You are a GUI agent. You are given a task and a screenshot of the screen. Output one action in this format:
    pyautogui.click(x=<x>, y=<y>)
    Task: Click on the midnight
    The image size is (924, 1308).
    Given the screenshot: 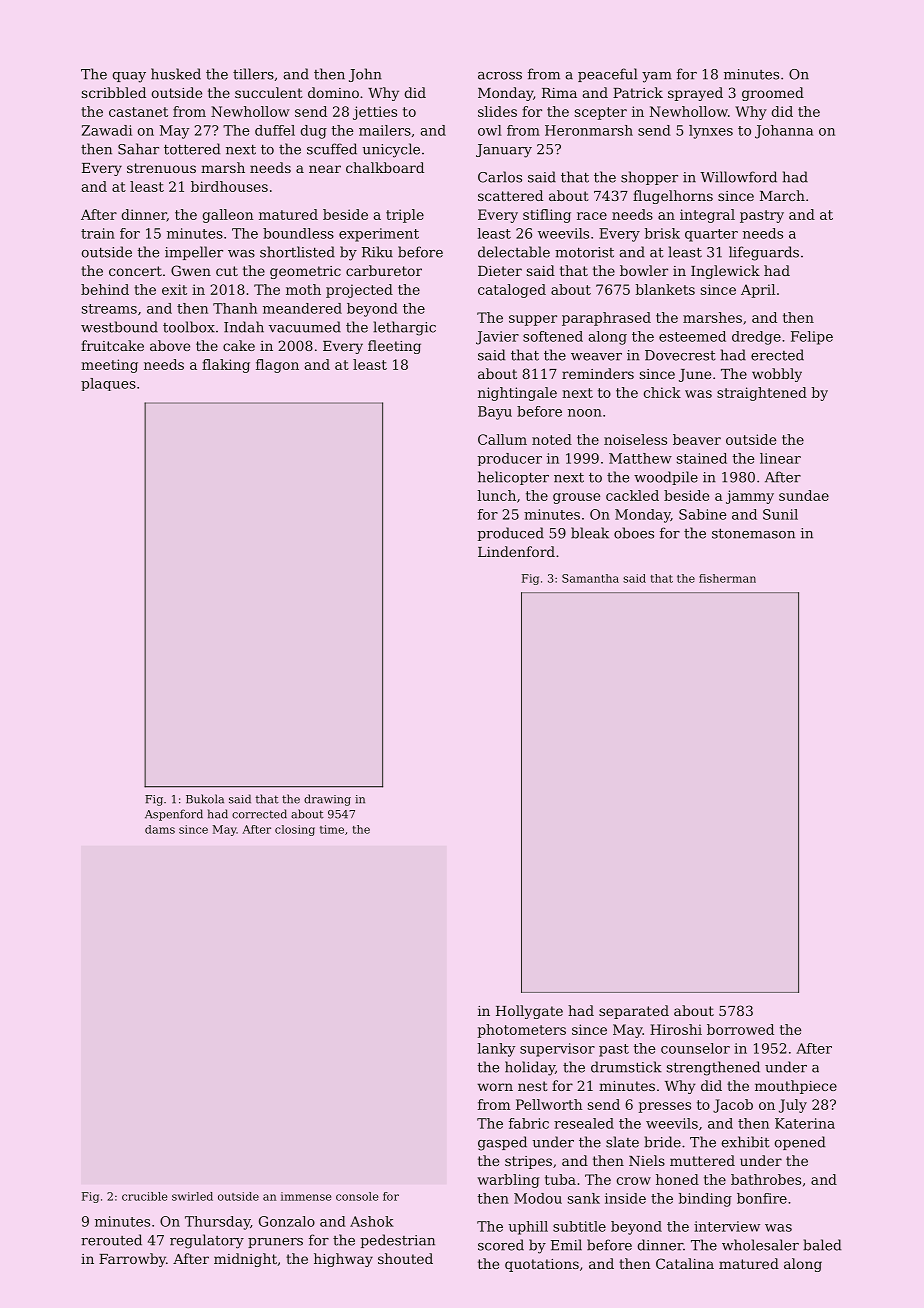 What is the action you would take?
    pyautogui.click(x=245, y=1260)
